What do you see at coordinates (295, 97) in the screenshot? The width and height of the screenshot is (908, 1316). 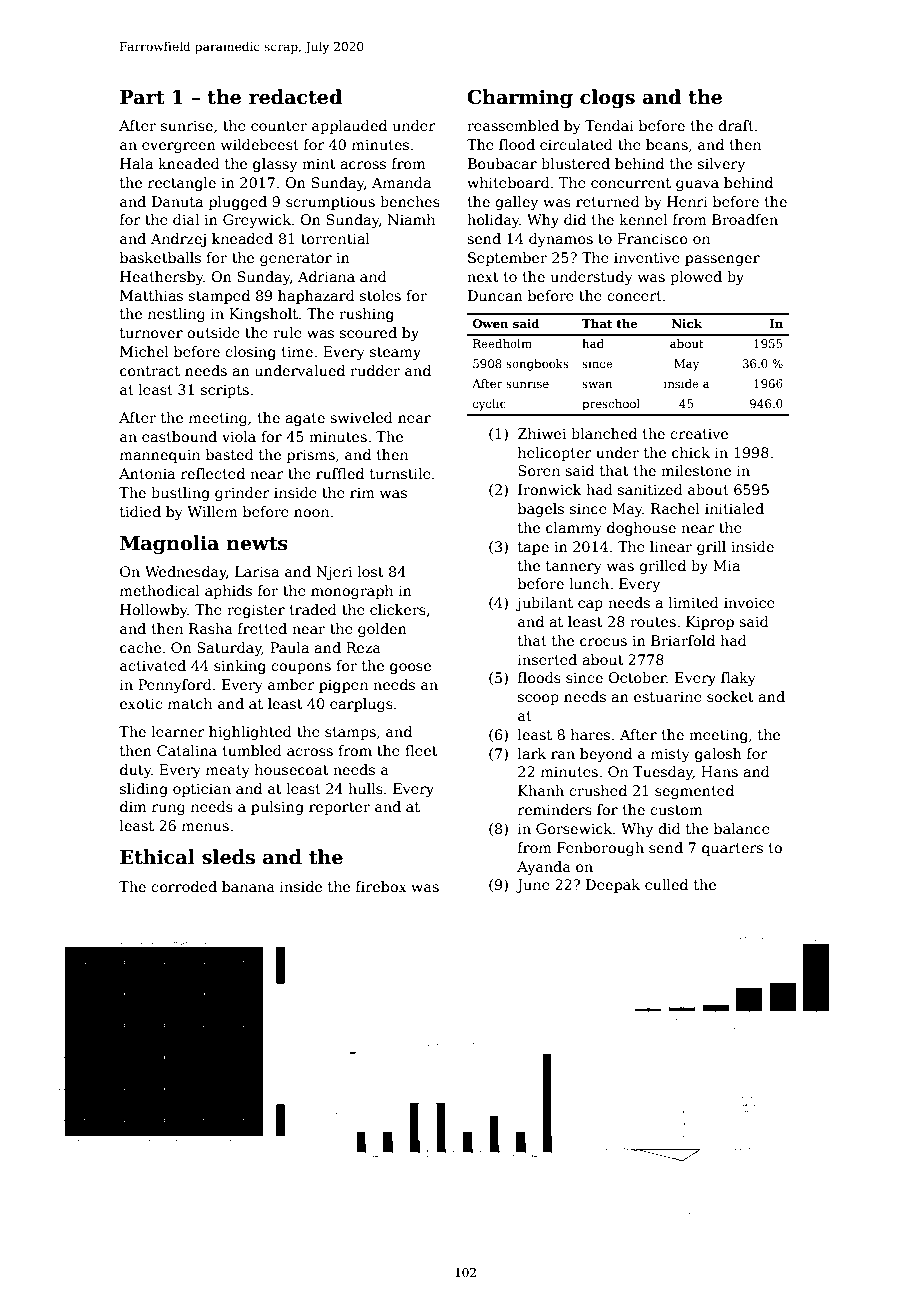 I see `redacted` at bounding box center [295, 97].
